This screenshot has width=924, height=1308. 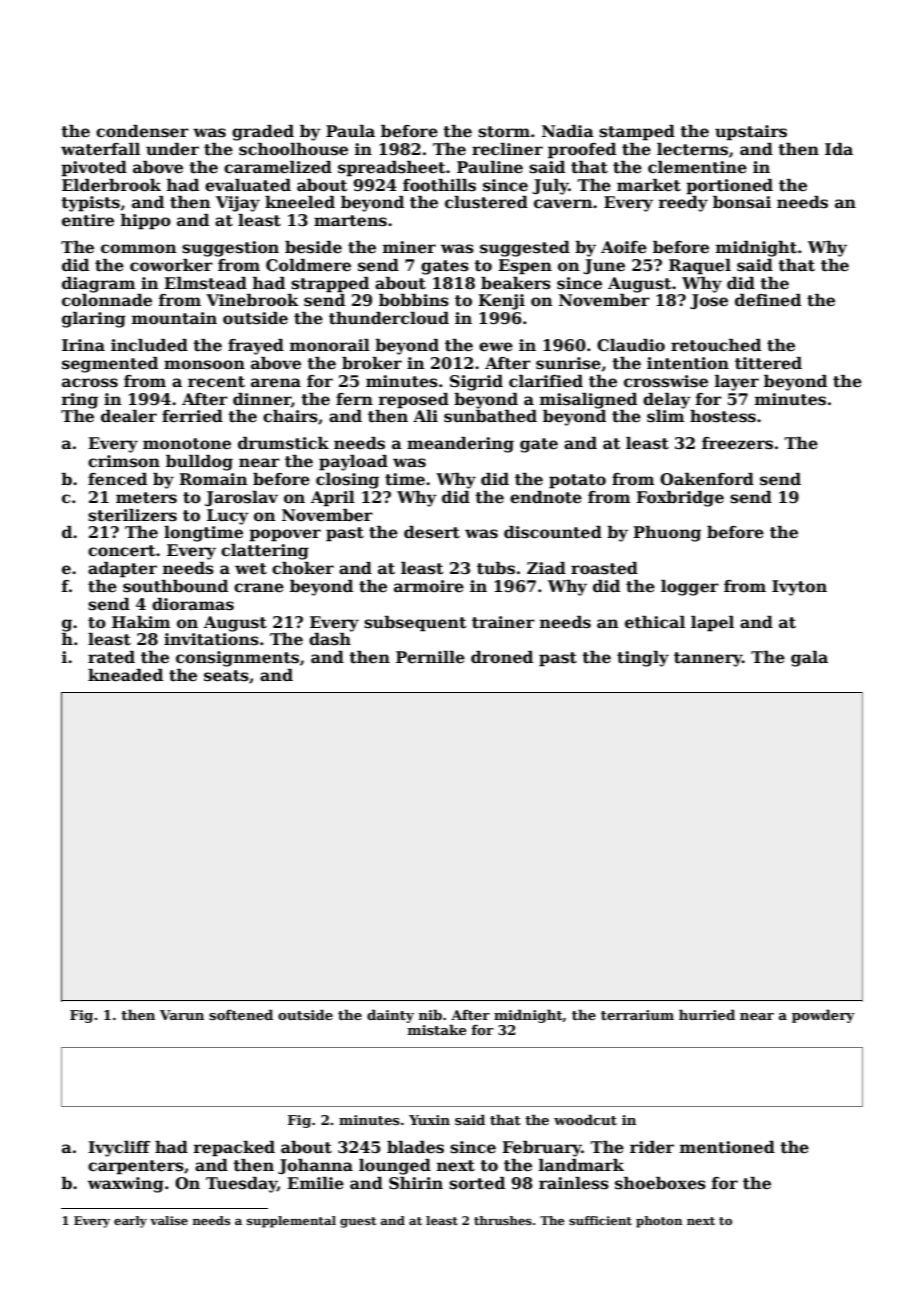 I want to click on bonsai, so click(x=742, y=202).
